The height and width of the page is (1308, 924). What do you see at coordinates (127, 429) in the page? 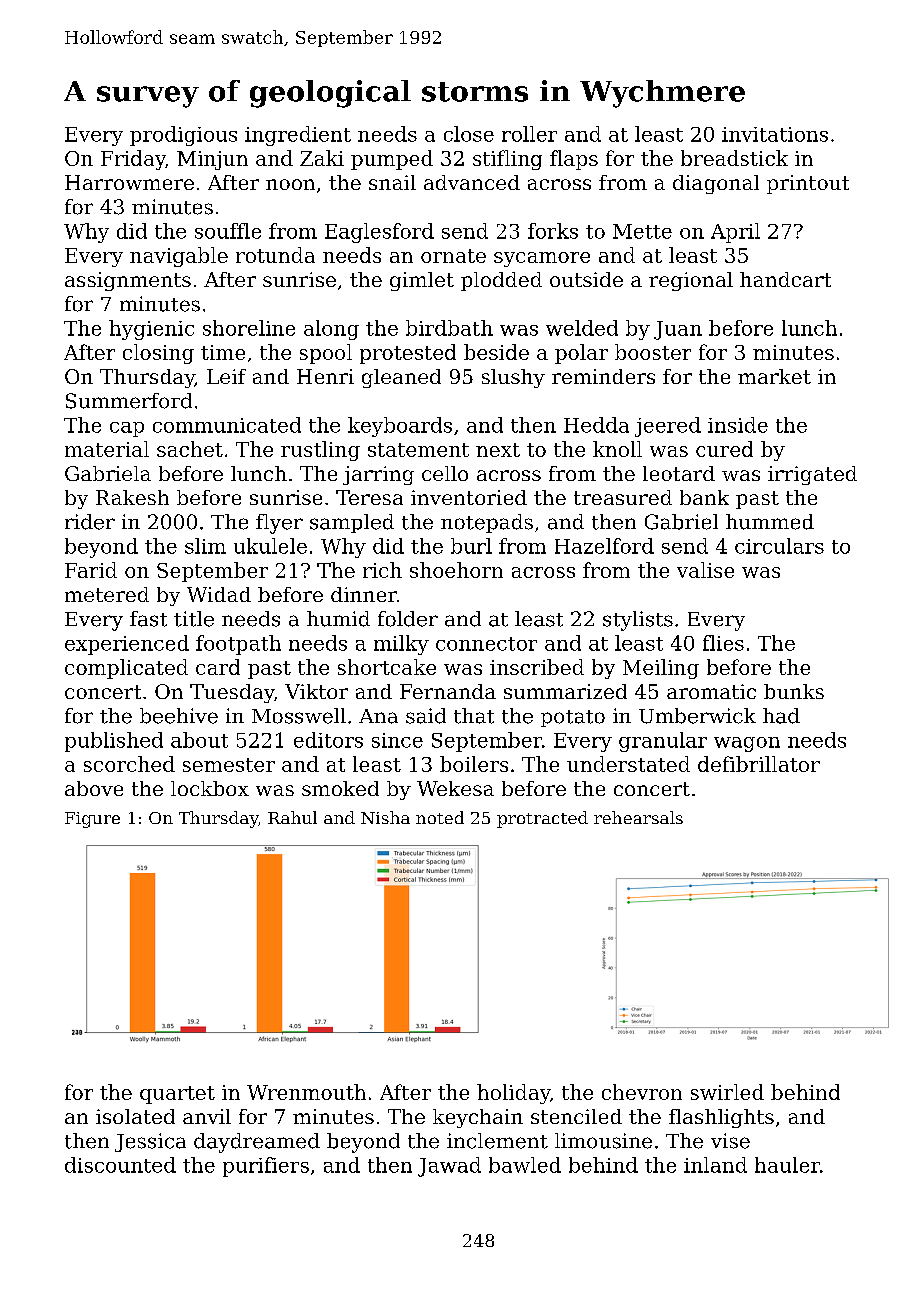
I see `cap` at bounding box center [127, 429].
